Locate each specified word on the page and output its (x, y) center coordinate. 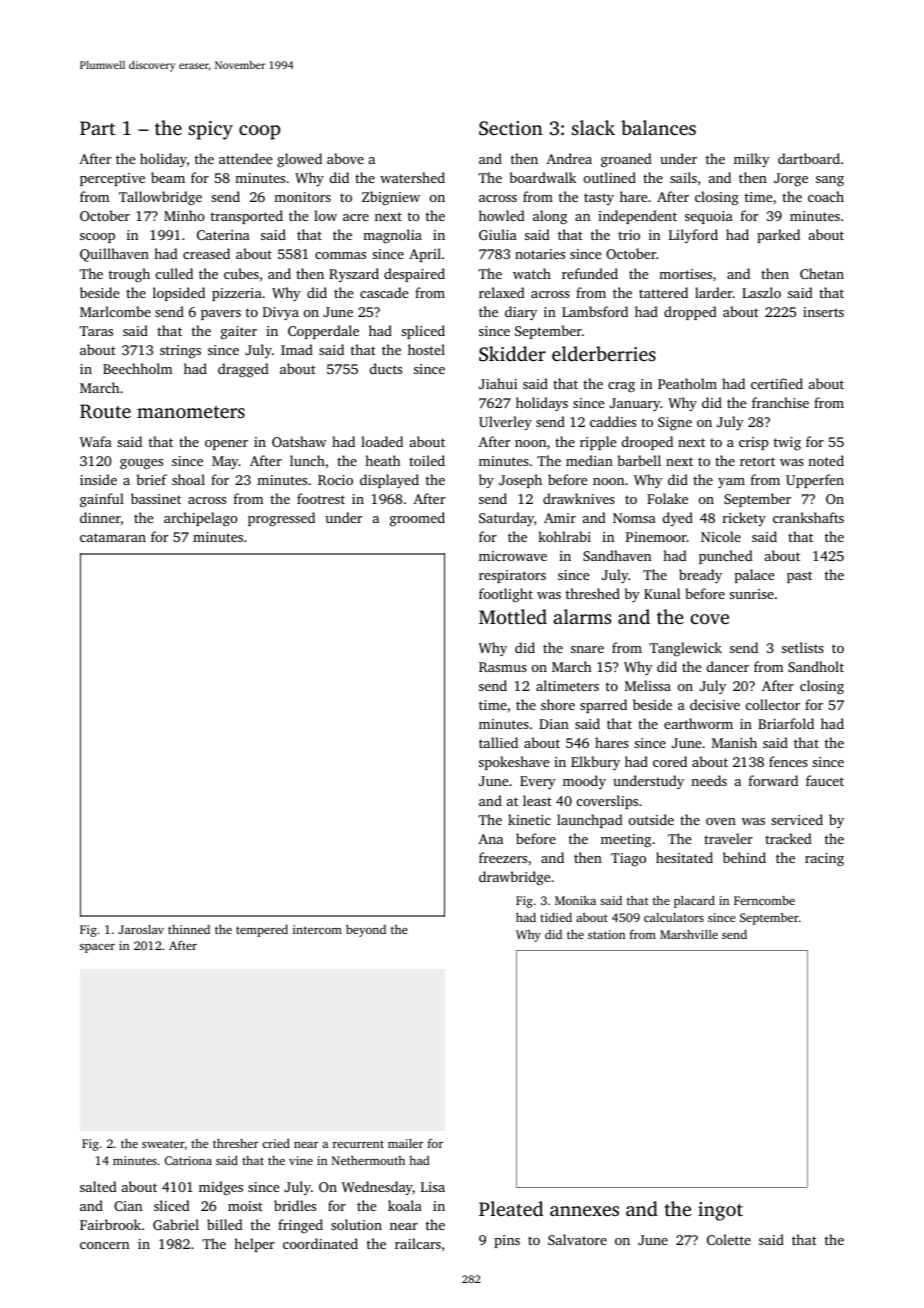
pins (507, 1241)
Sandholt (816, 666)
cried (276, 1143)
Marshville (689, 934)
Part (98, 128)
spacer (97, 948)
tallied (498, 742)
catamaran (113, 537)
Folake (667, 498)
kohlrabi (564, 536)
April (425, 255)
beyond (366, 930)
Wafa (96, 441)
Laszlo (761, 292)
